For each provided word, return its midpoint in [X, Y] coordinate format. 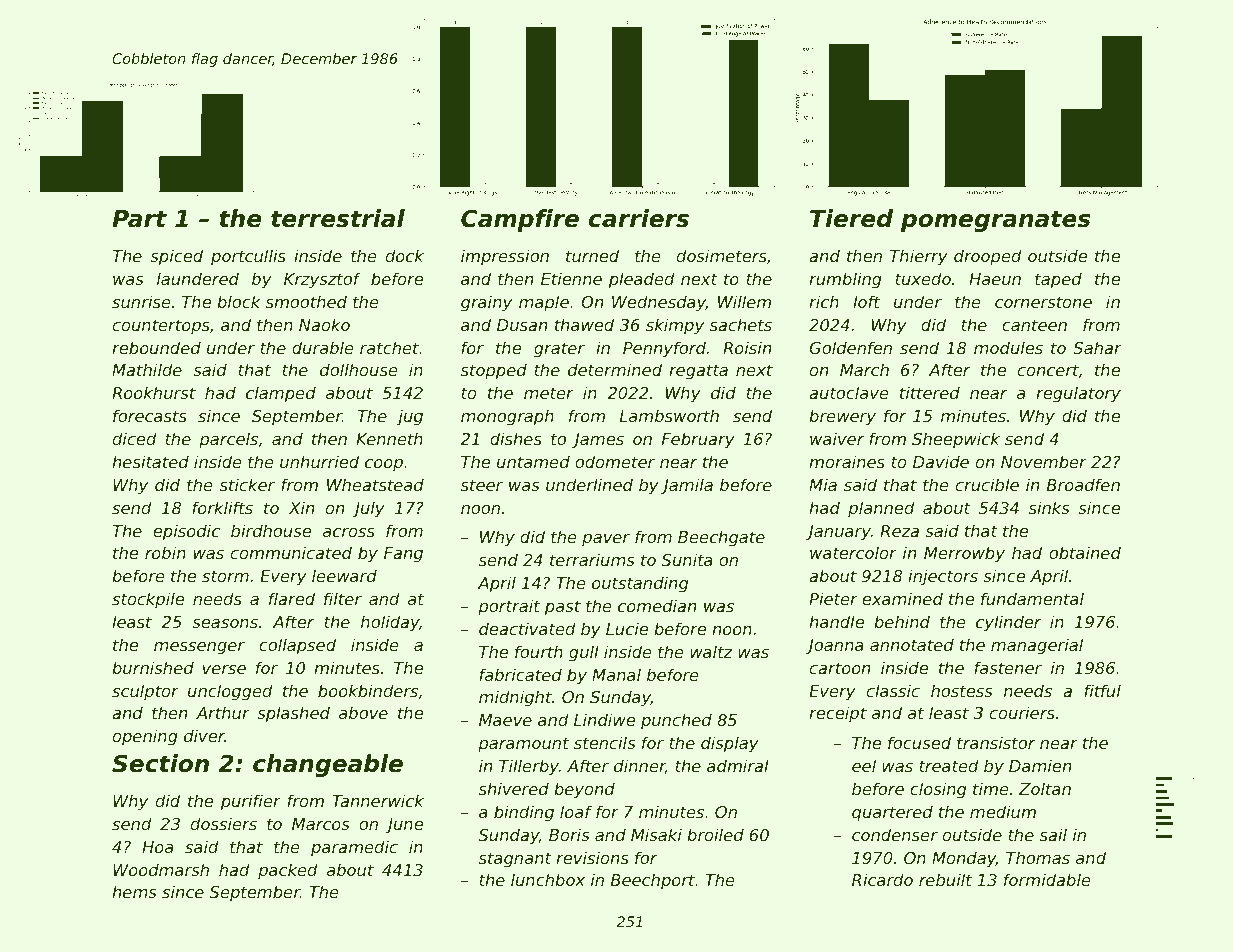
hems [134, 891]
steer [482, 485]
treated [949, 765]
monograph [507, 417]
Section [160, 763]
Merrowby [964, 554]
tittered [930, 392]
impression [505, 257]
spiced [176, 257]
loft [866, 301]
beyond [584, 790]
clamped [281, 394]
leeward [344, 575]
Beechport [653, 881]
